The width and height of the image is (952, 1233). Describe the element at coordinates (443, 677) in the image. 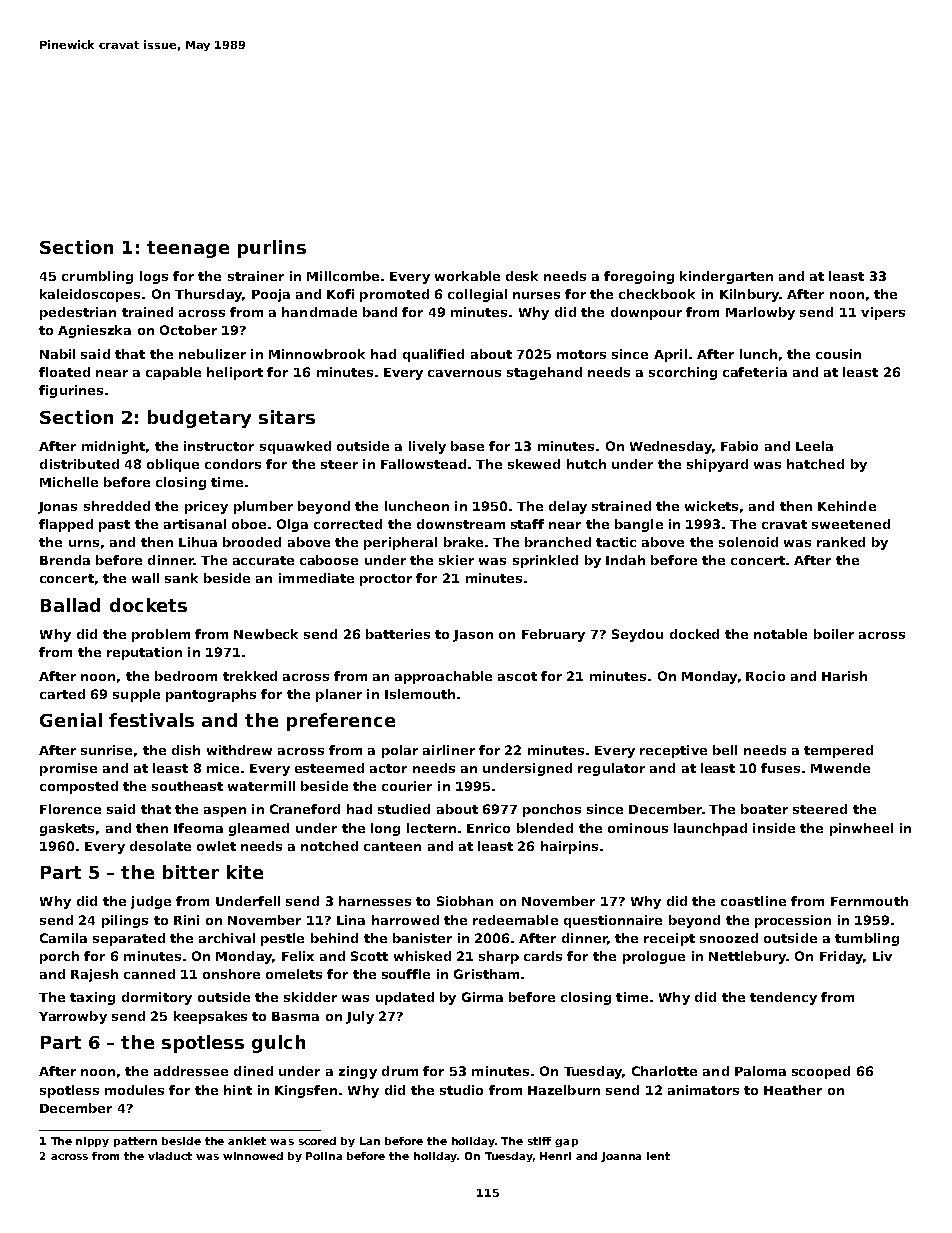

I see `approachable` at that location.
